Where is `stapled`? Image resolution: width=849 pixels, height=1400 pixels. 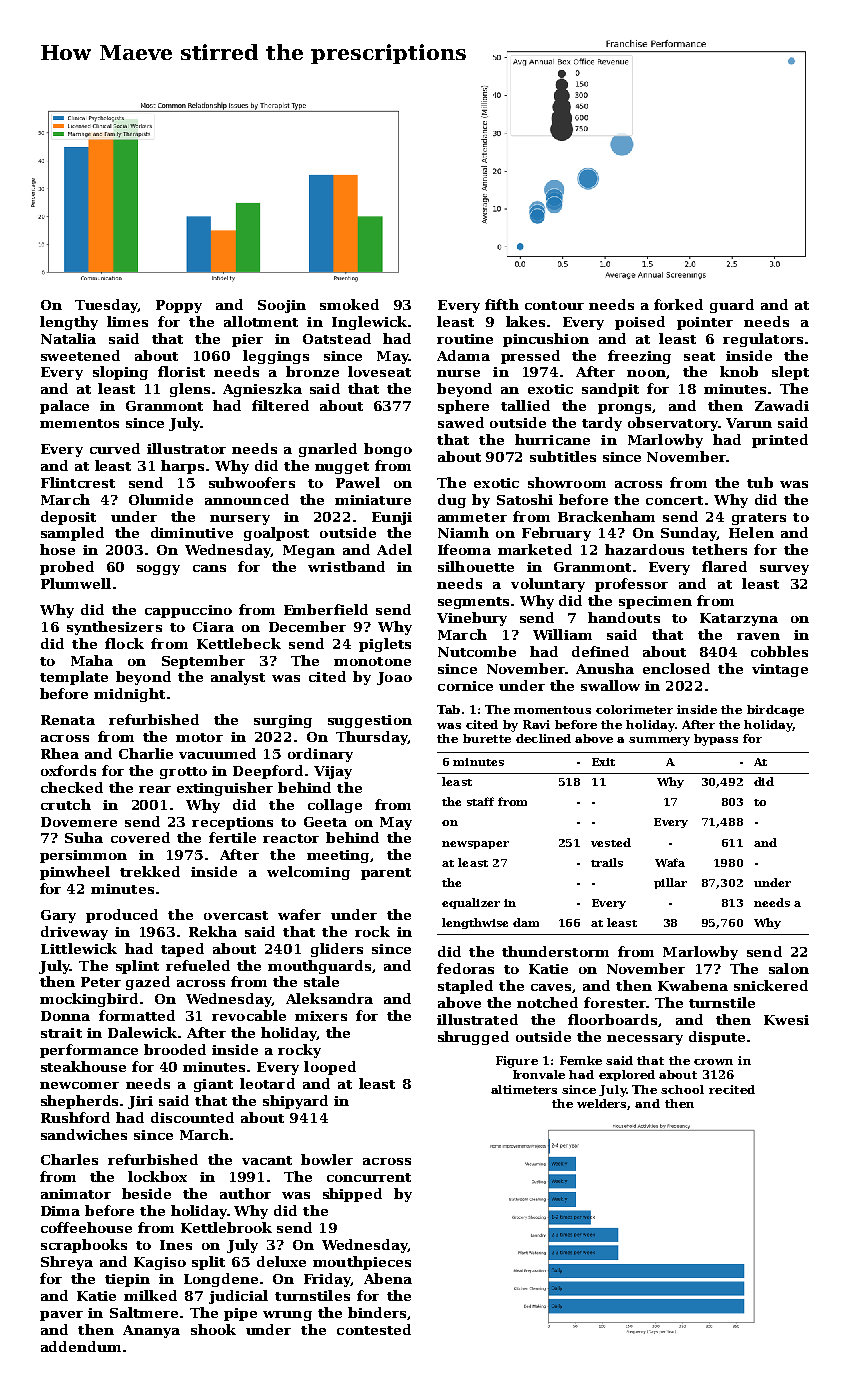
stapled is located at coordinates (465, 987).
